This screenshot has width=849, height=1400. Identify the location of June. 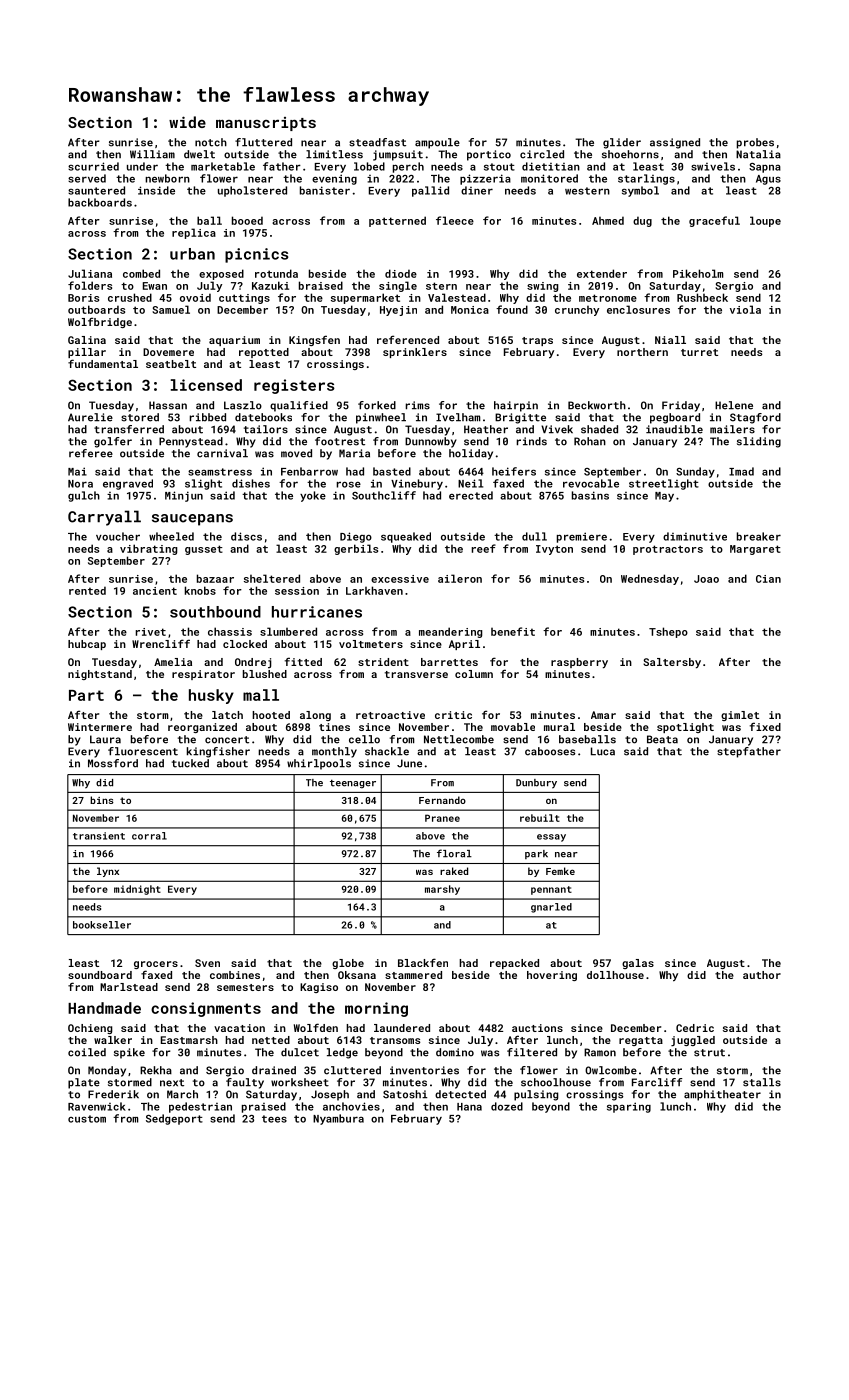
(409, 763).
